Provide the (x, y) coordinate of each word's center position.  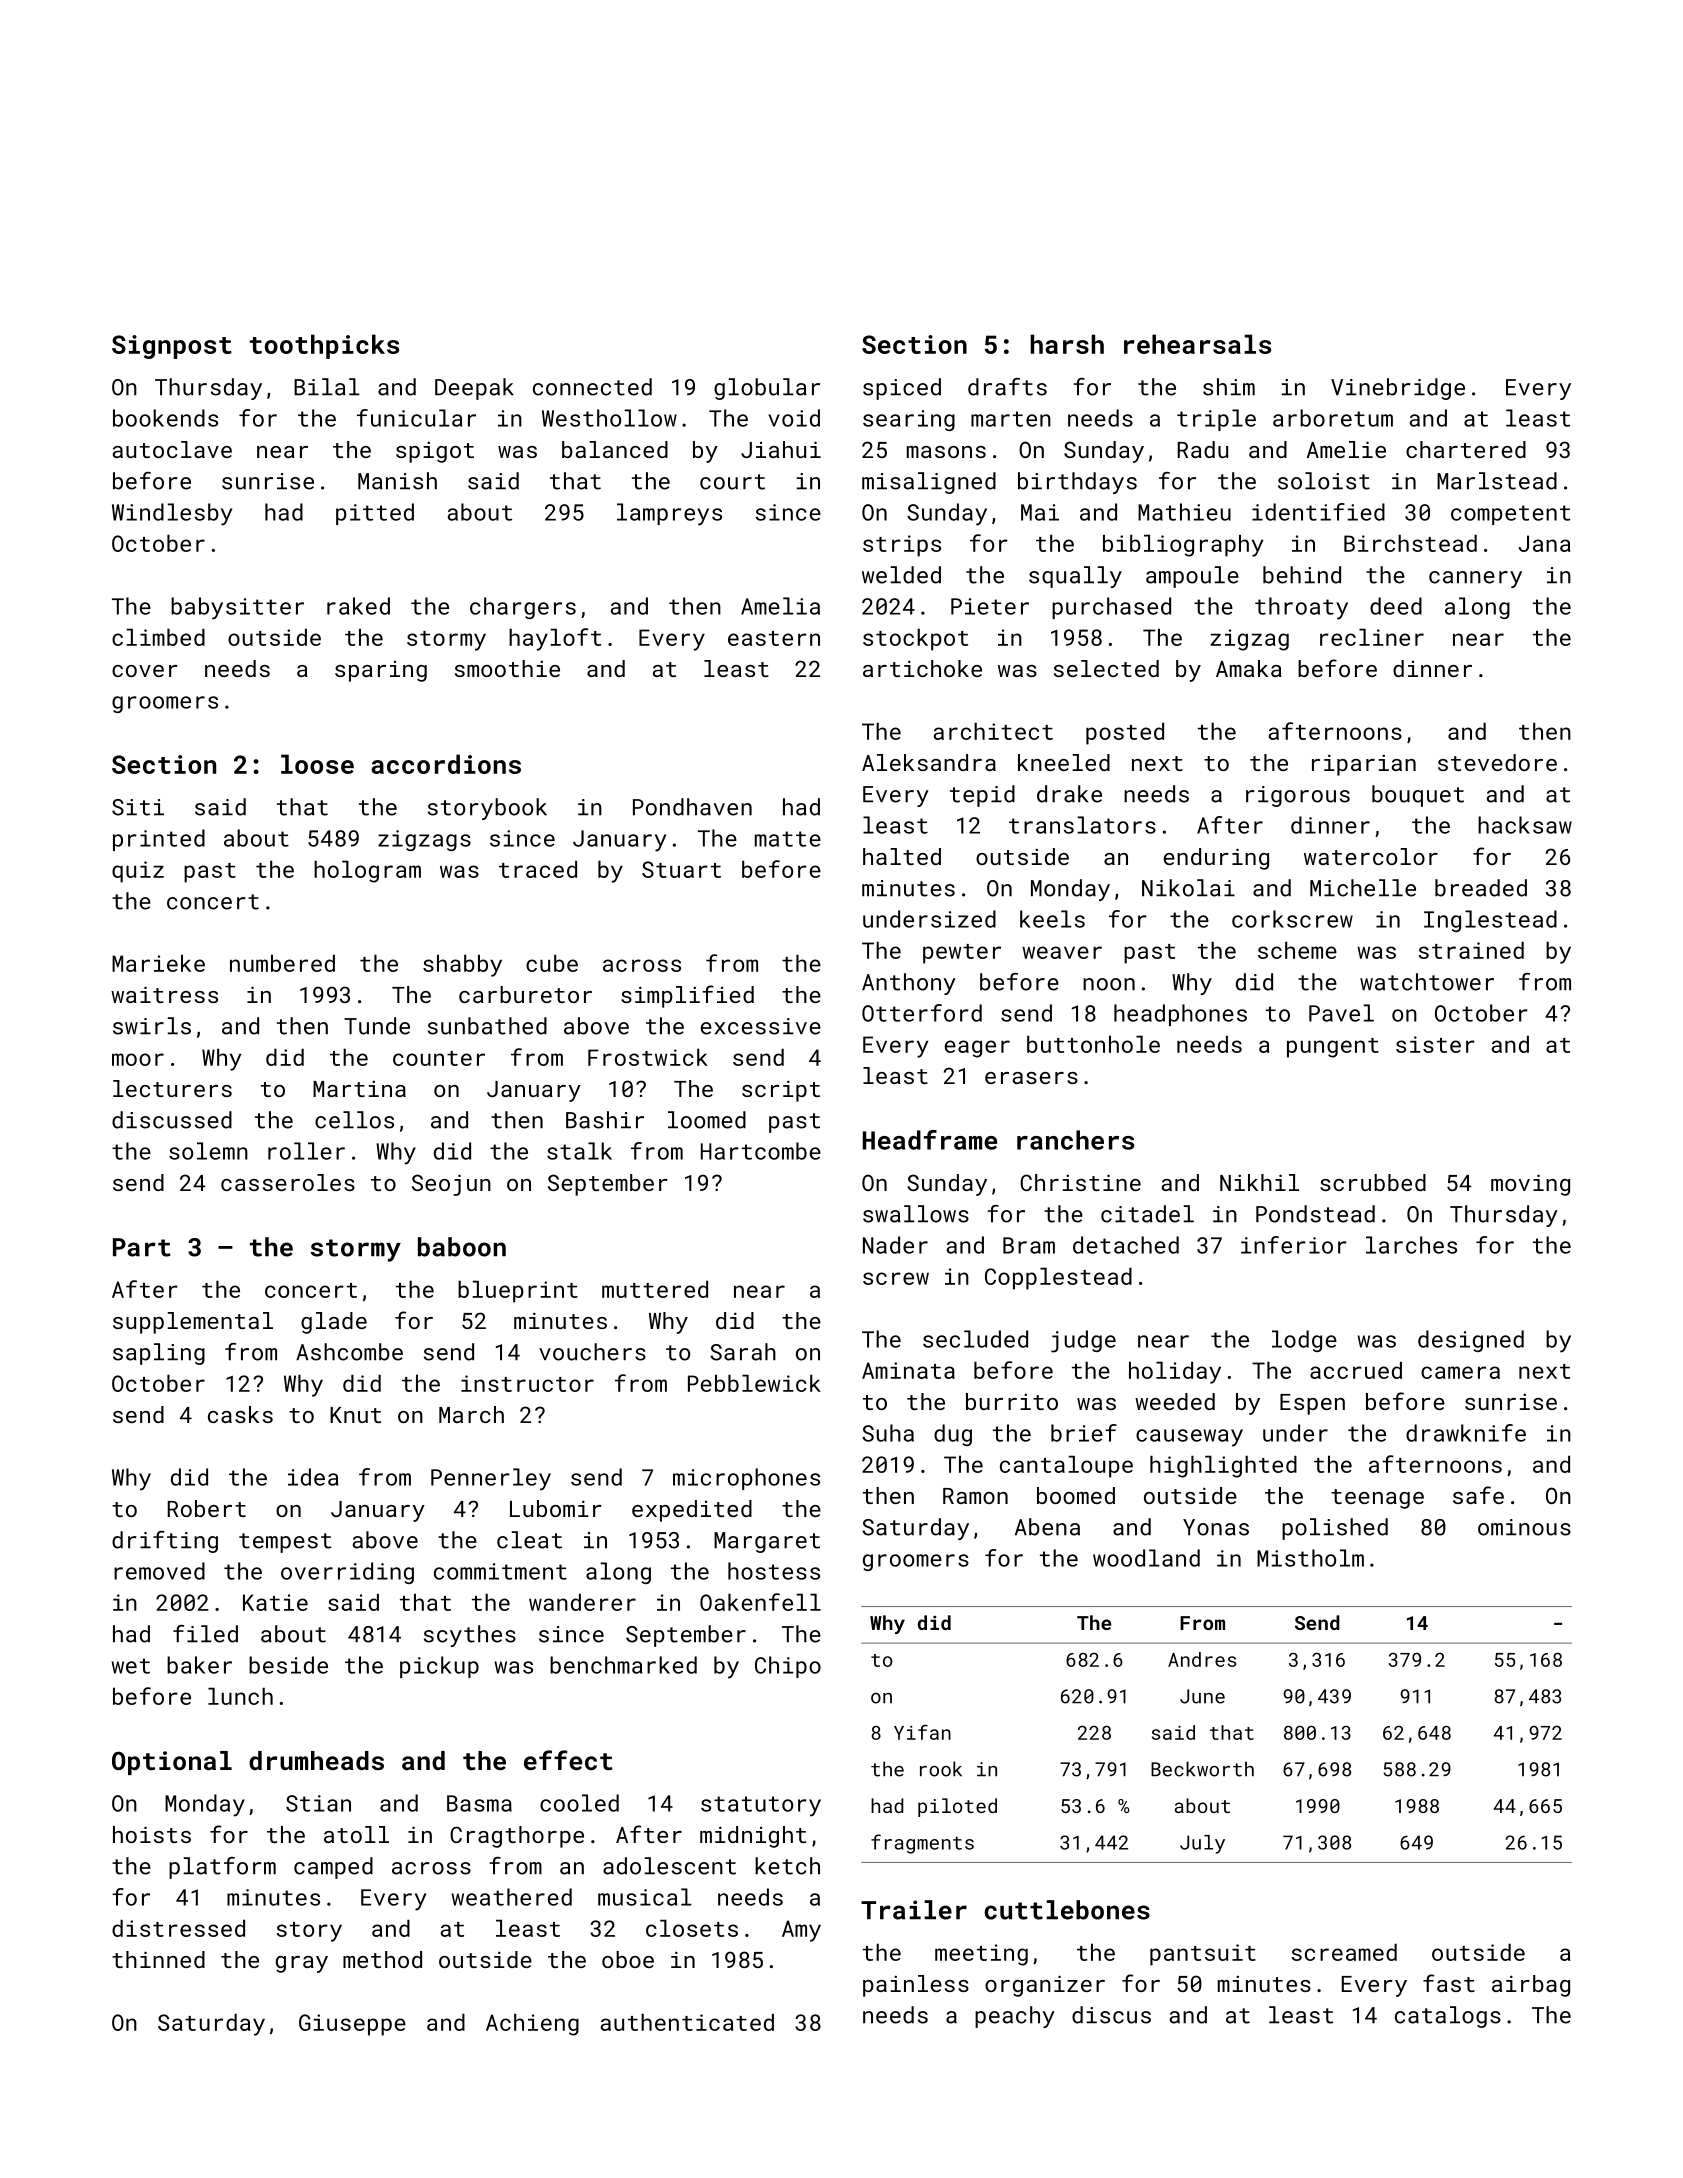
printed (159, 840)
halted (902, 856)
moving (1530, 1185)
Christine (1080, 1182)
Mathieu (1184, 512)
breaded (1481, 888)
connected (592, 387)
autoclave (172, 449)
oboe (628, 1959)
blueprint (518, 1291)
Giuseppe (352, 2025)
